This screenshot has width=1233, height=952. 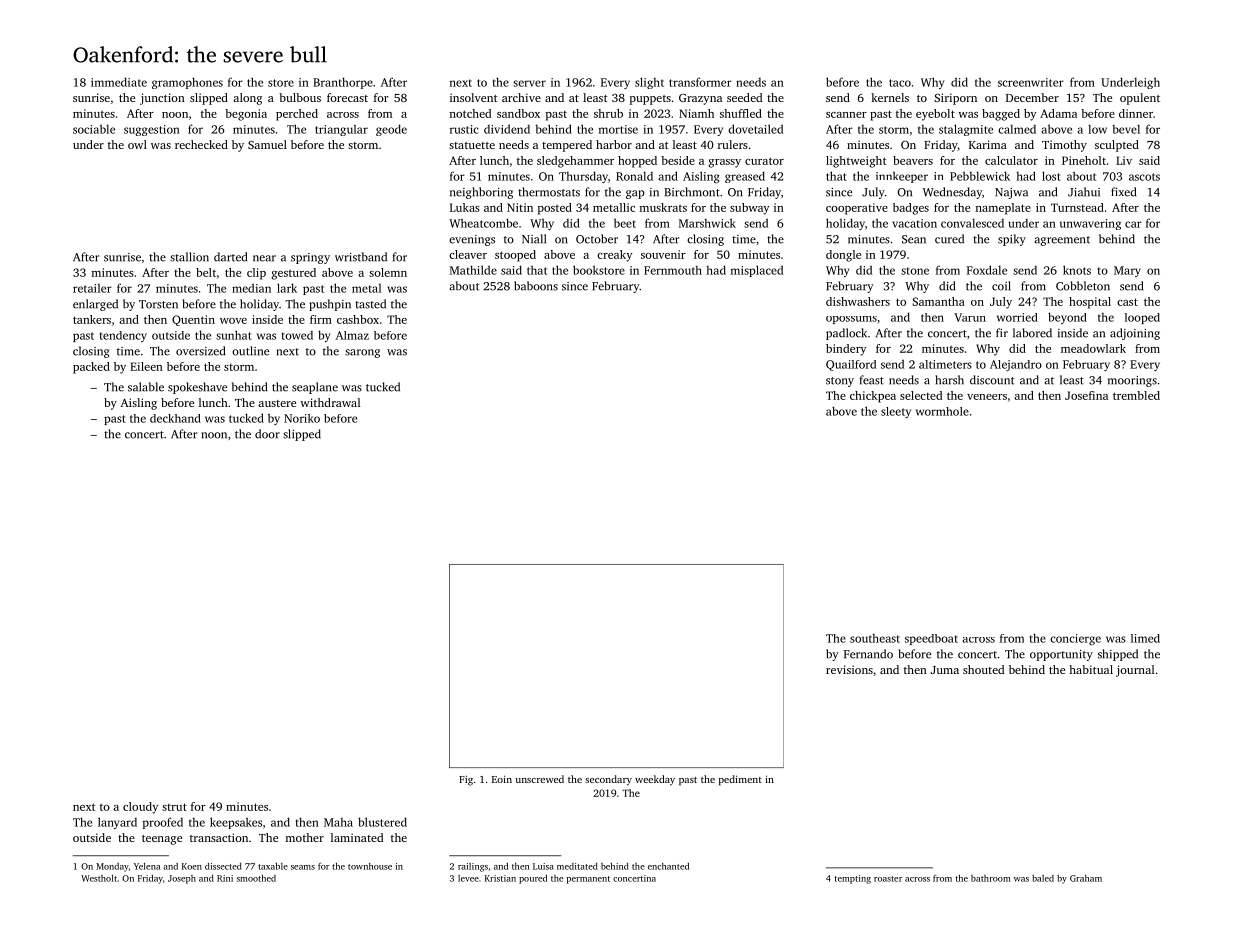 What do you see at coordinates (264, 258) in the screenshot?
I see `near` at bounding box center [264, 258].
